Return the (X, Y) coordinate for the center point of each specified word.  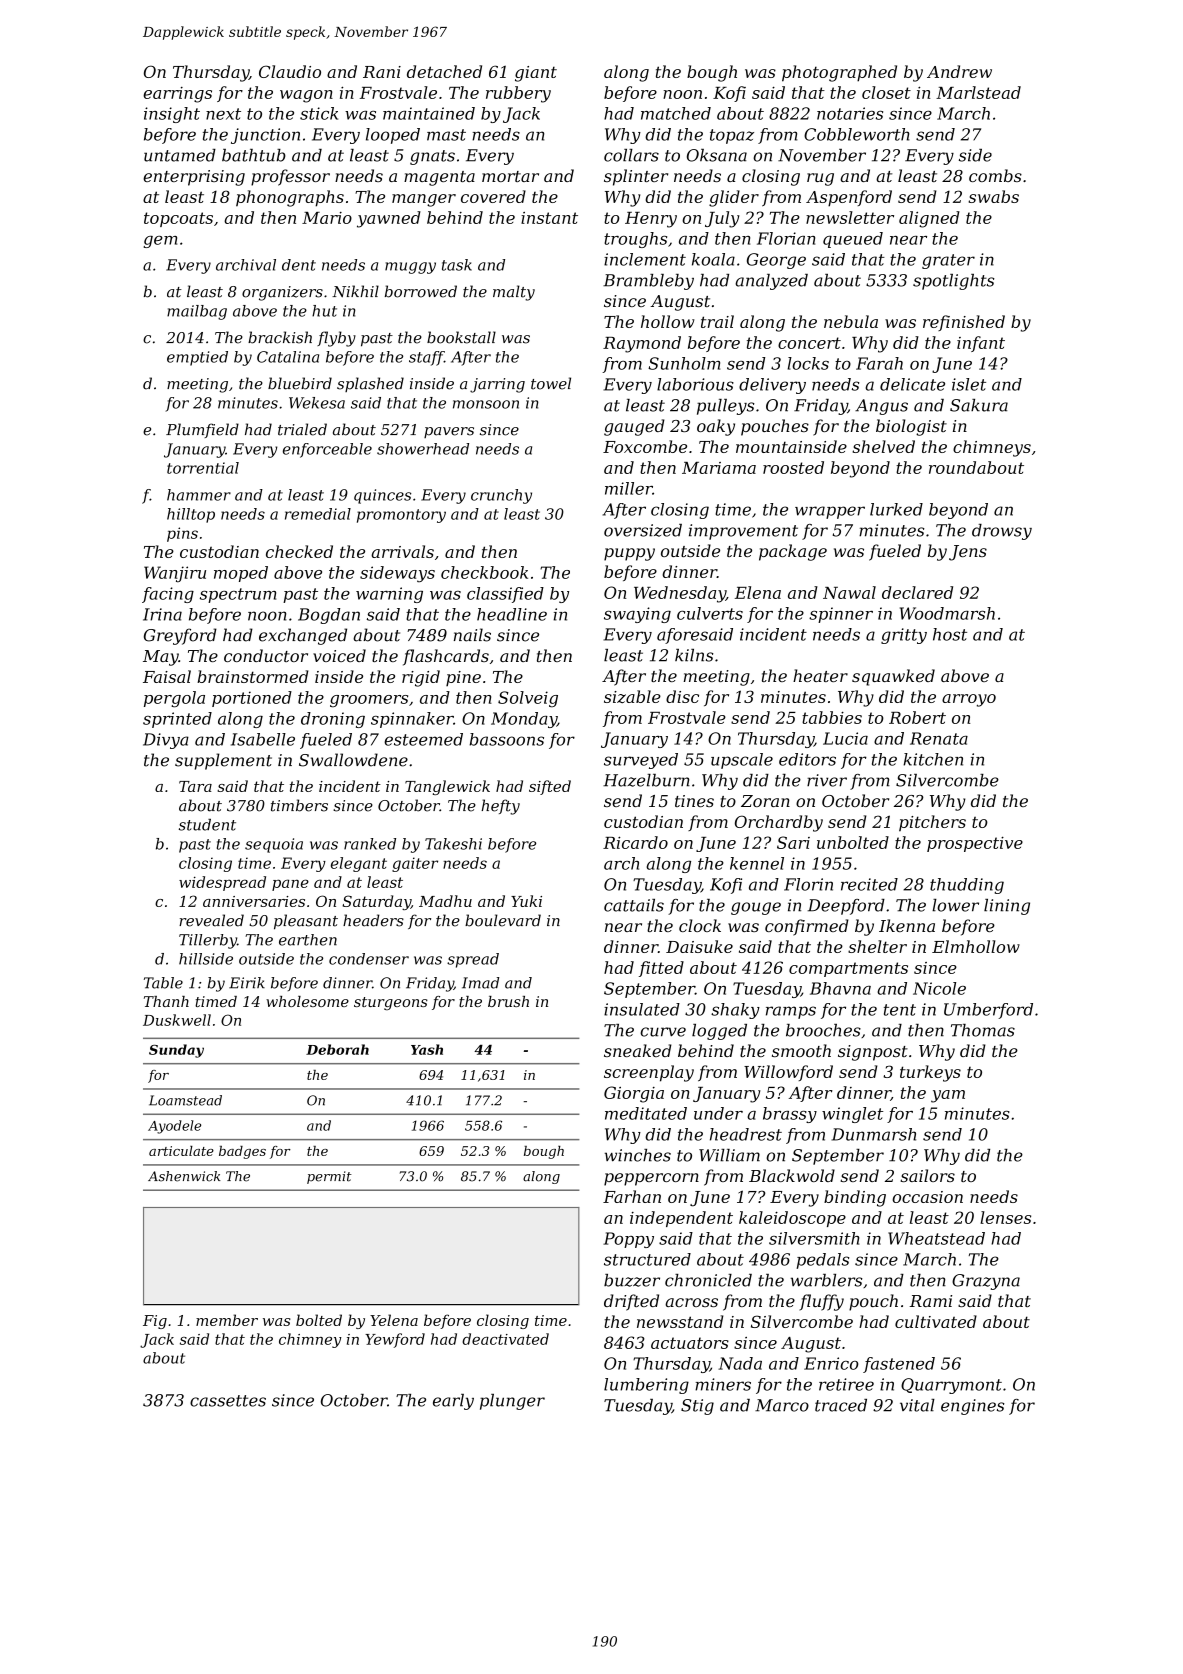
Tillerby (208, 941)
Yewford (395, 1340)
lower (955, 905)
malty (514, 293)
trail (717, 321)
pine (463, 678)
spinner (841, 615)
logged (719, 1032)
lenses (1005, 1217)
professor (290, 177)
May (161, 658)
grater (948, 261)
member (227, 1320)
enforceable (327, 450)
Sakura (979, 405)
